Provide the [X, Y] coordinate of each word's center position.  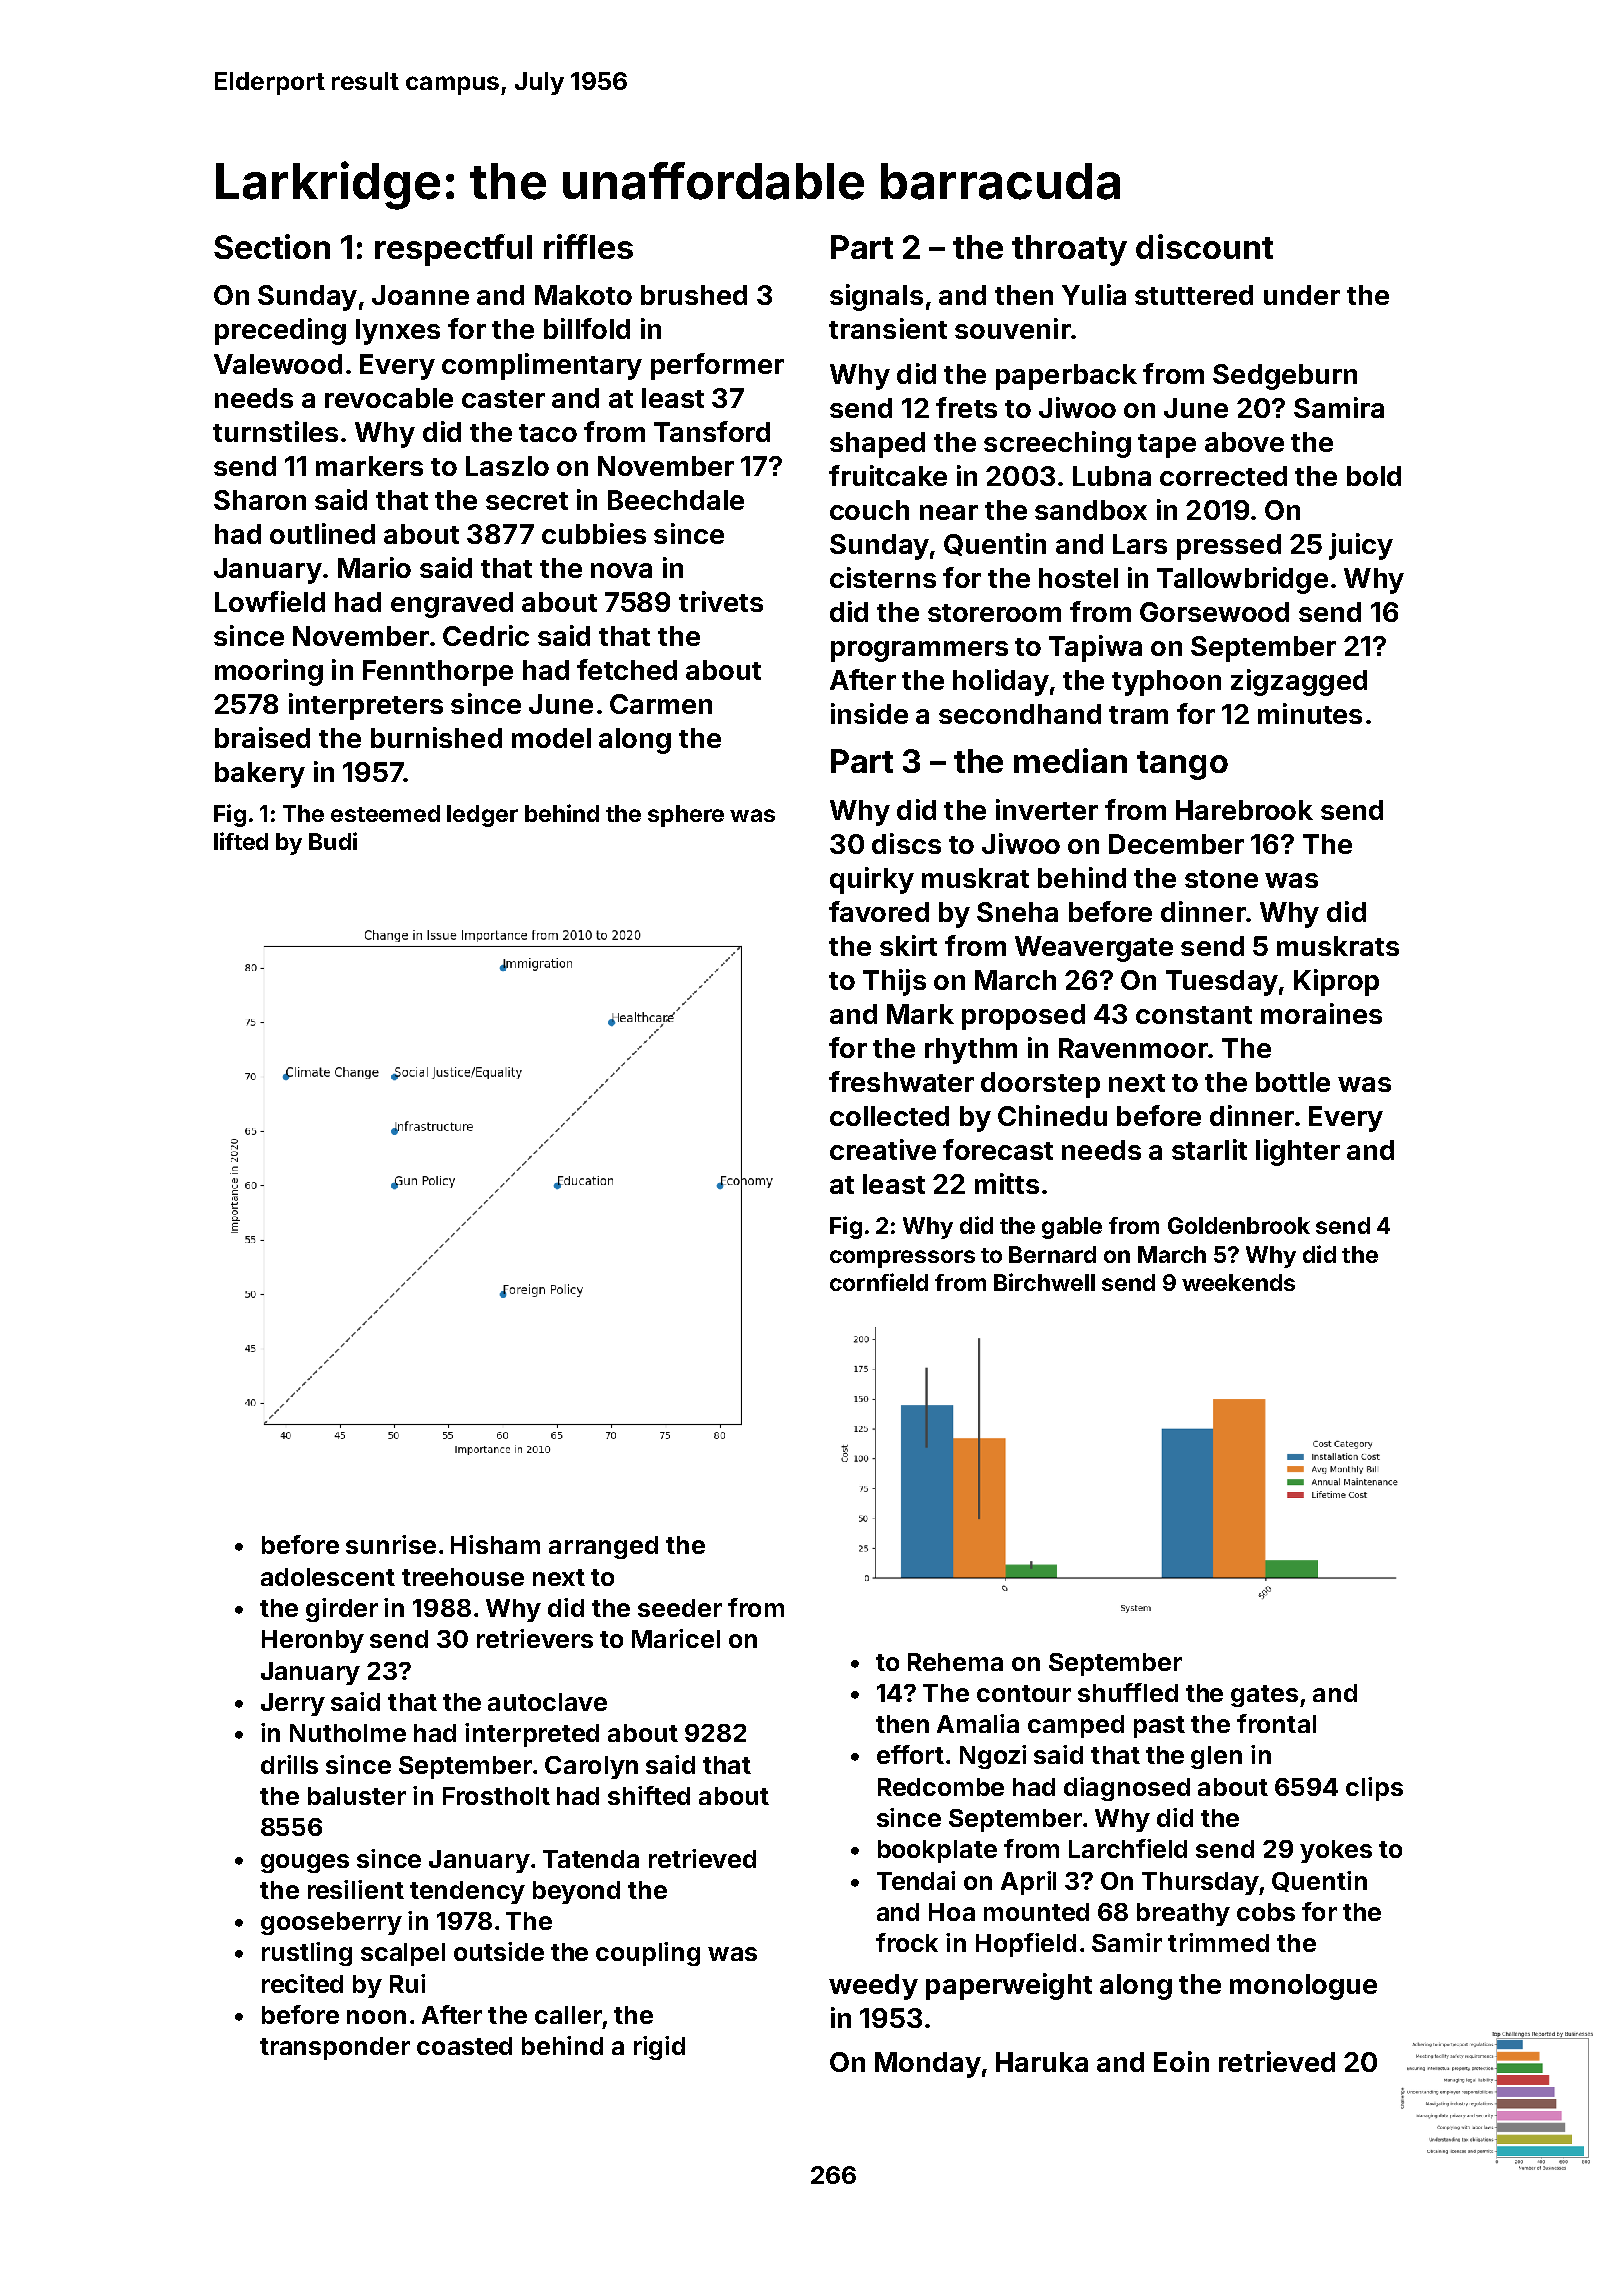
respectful [453, 250]
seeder [680, 1608]
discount [1204, 246]
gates [1264, 1696]
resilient [356, 1889]
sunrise [391, 1544]
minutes [1310, 713]
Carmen [661, 704]
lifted [241, 841]
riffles [588, 246]
